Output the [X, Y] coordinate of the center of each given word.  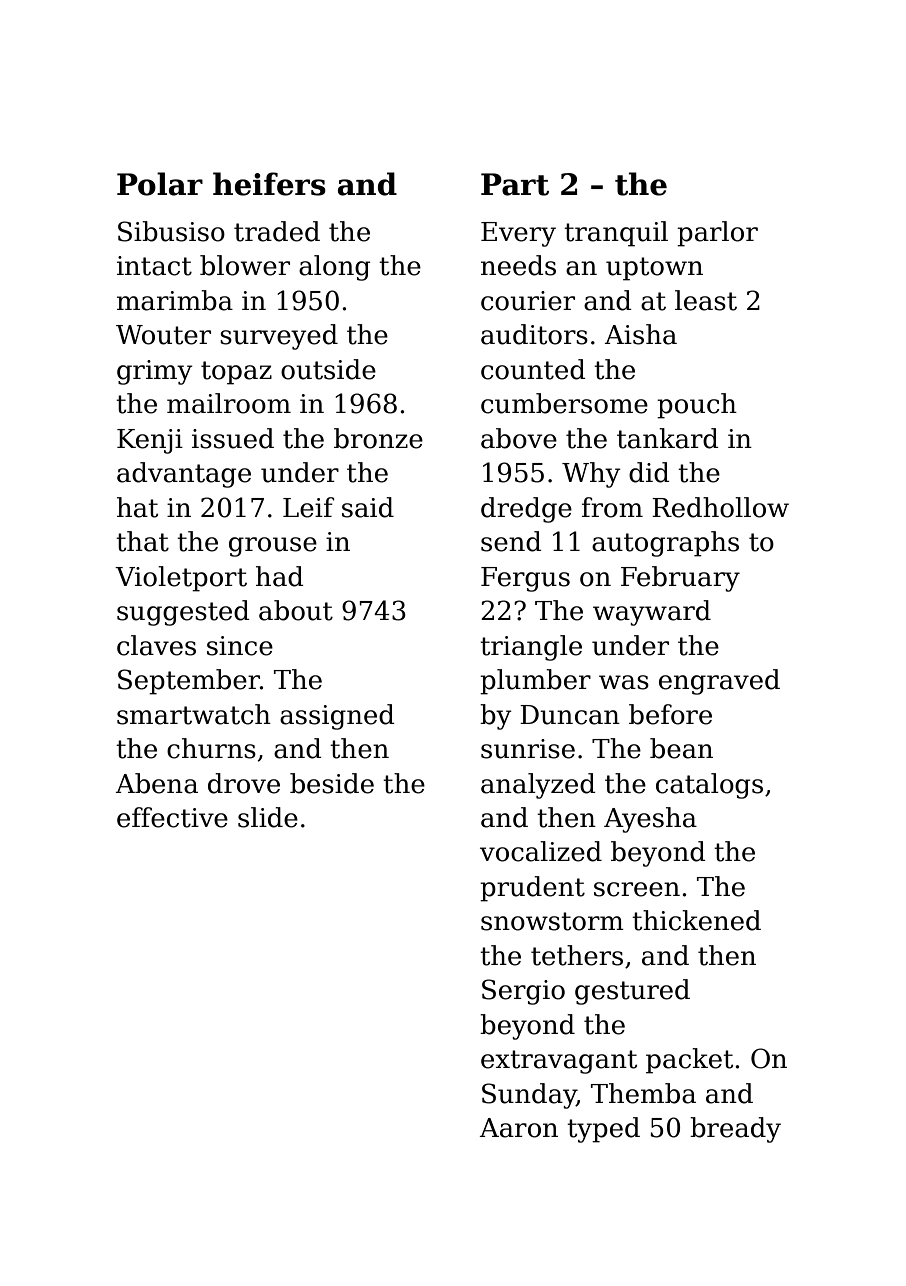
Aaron [518, 1128]
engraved [719, 682]
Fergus [525, 579]
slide [268, 817]
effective [172, 817]
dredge [526, 510]
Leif [308, 507]
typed [603, 1130]
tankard [668, 438]
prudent [532, 889]
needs [518, 265]
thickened [696, 920]
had [280, 576]
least [706, 300]
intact [154, 266]
